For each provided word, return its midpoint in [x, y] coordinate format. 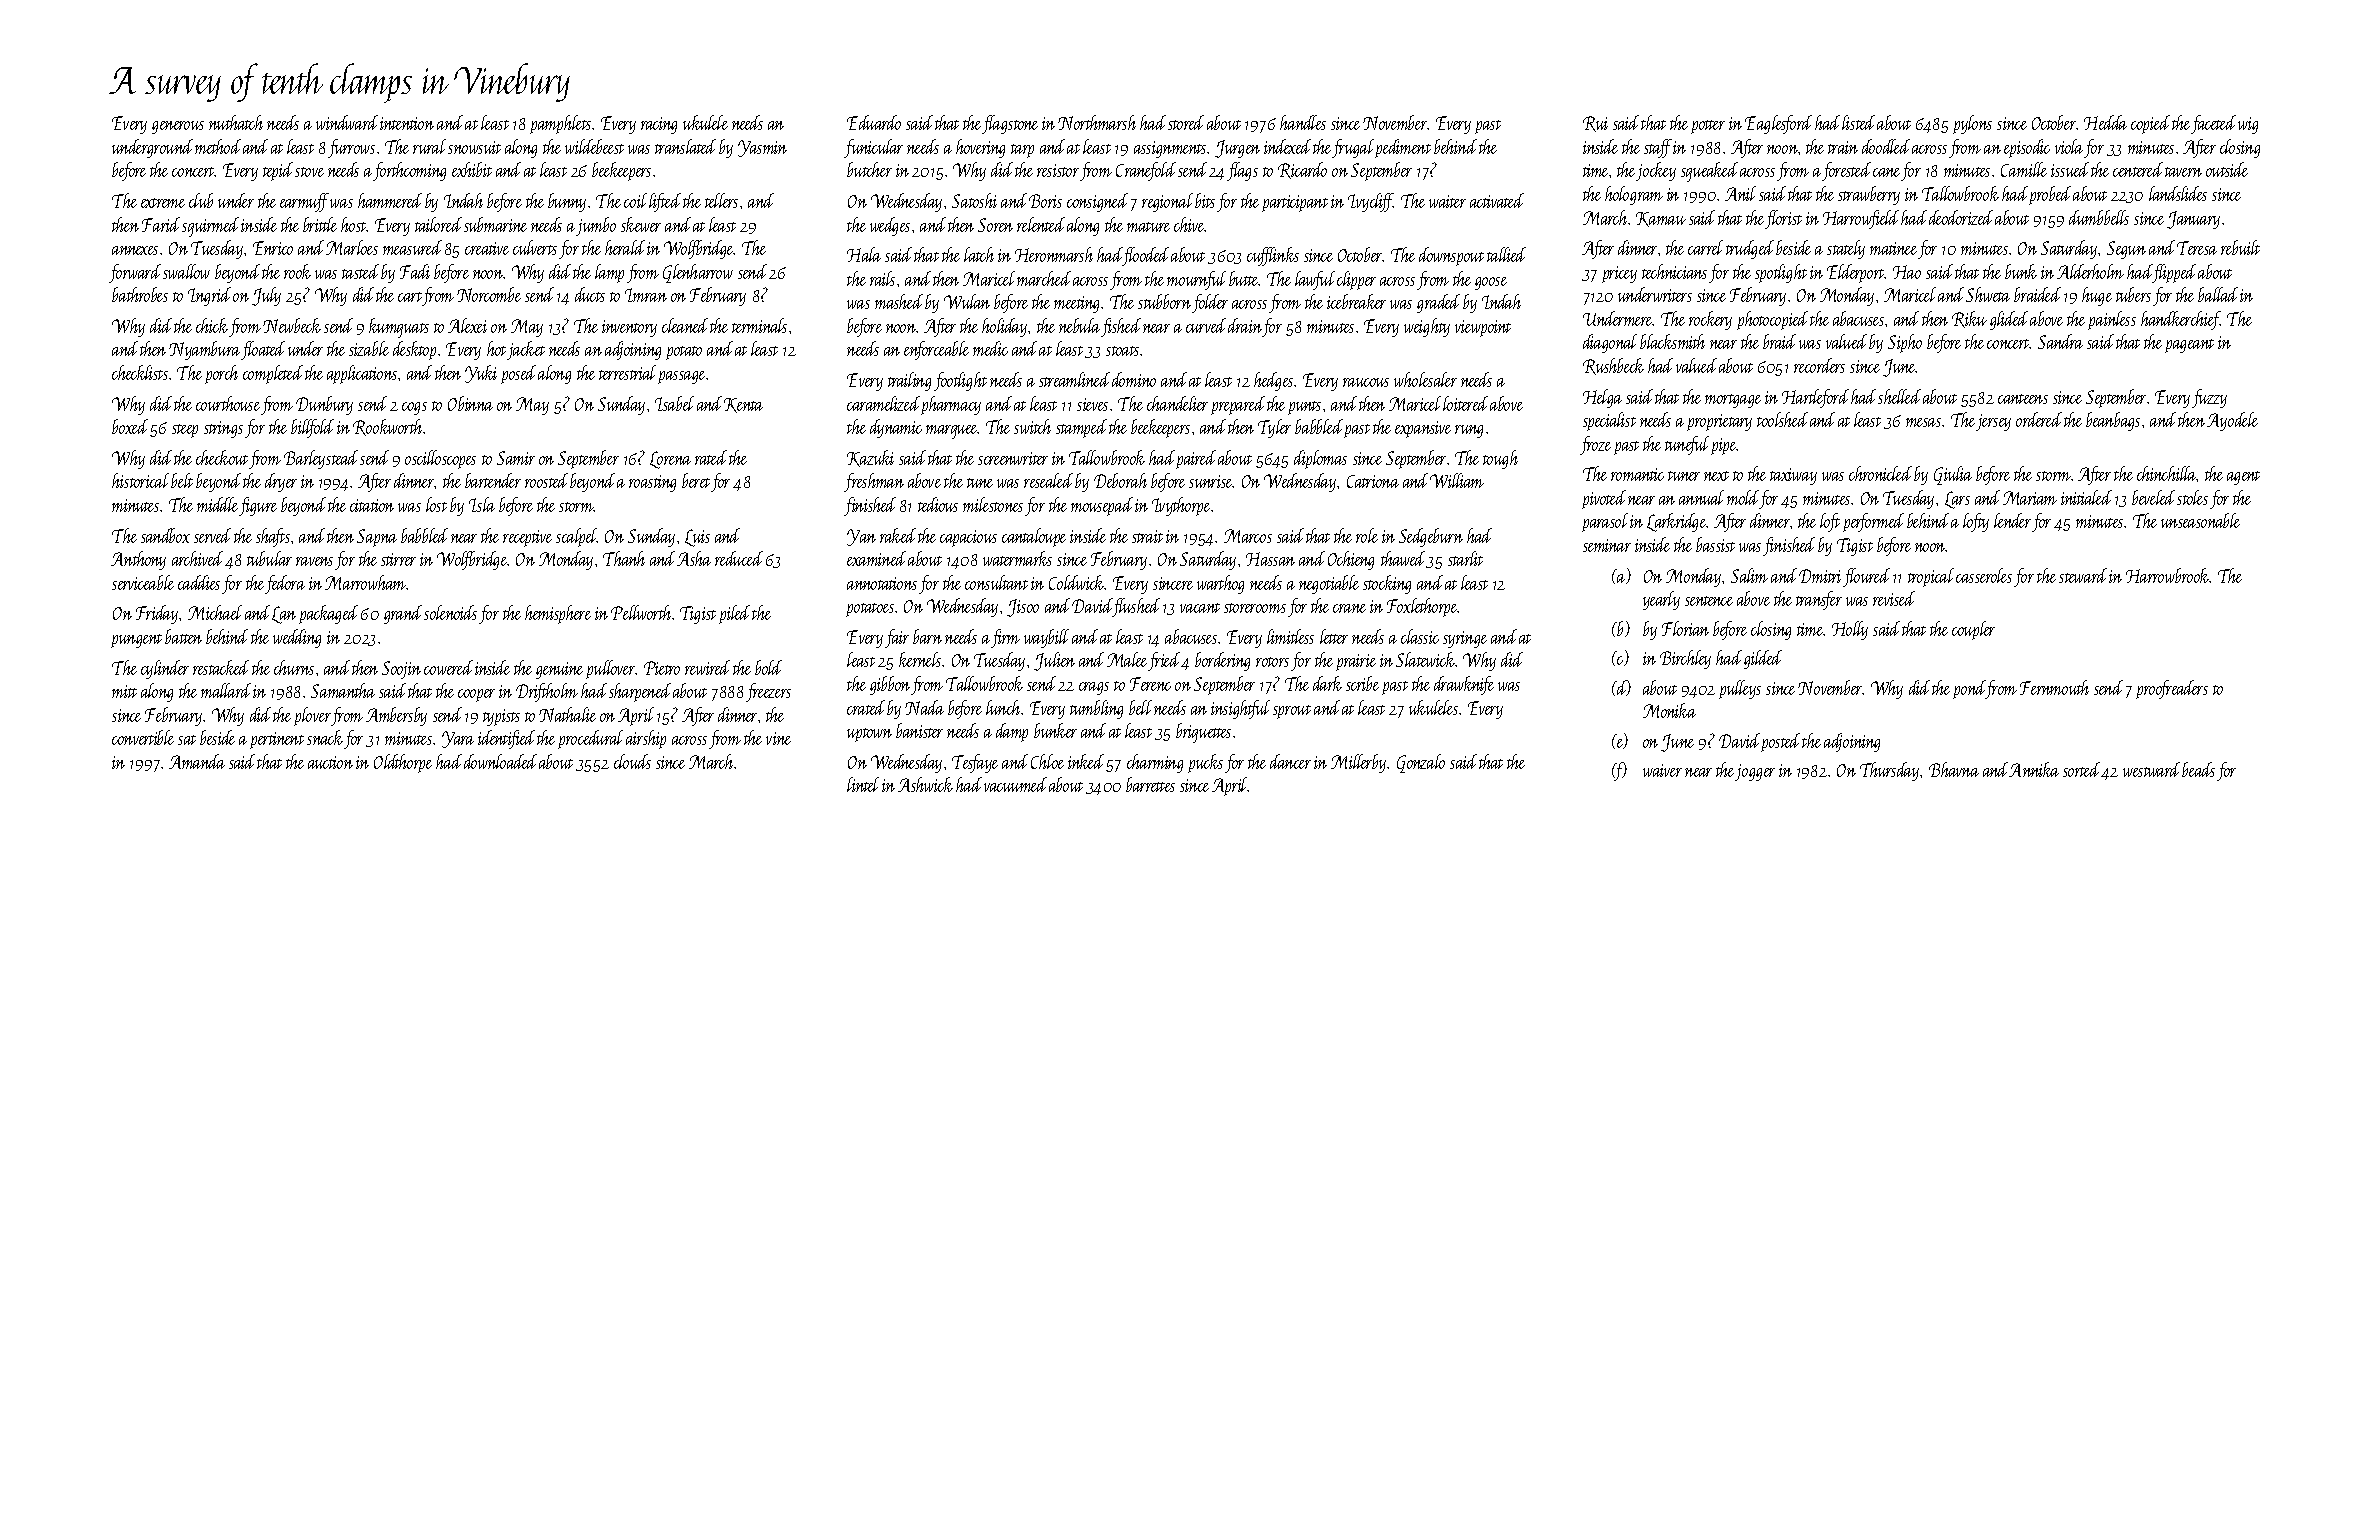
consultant [996, 582]
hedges [1273, 381]
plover [313, 716]
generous [178, 127]
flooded [1146, 256]
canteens [2023, 399]
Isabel [674, 403]
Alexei [467, 325]
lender [2012, 520]
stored [1186, 122]
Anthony [138, 560]
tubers [2133, 294]
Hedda [2105, 122]
